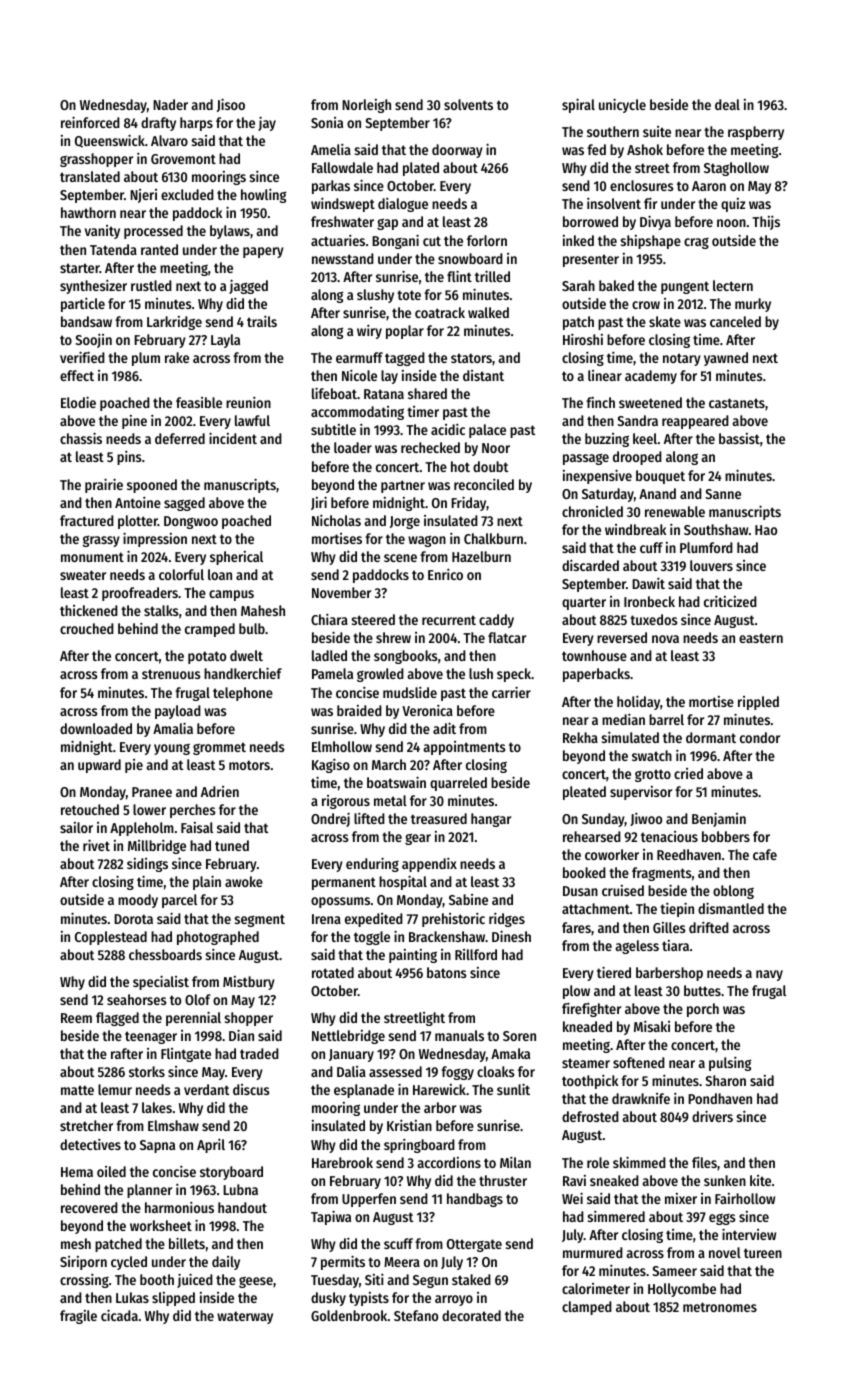 This document has width=849, height=1400. Describe the element at coordinates (641, 793) in the document. I see `supervisor` at that location.
